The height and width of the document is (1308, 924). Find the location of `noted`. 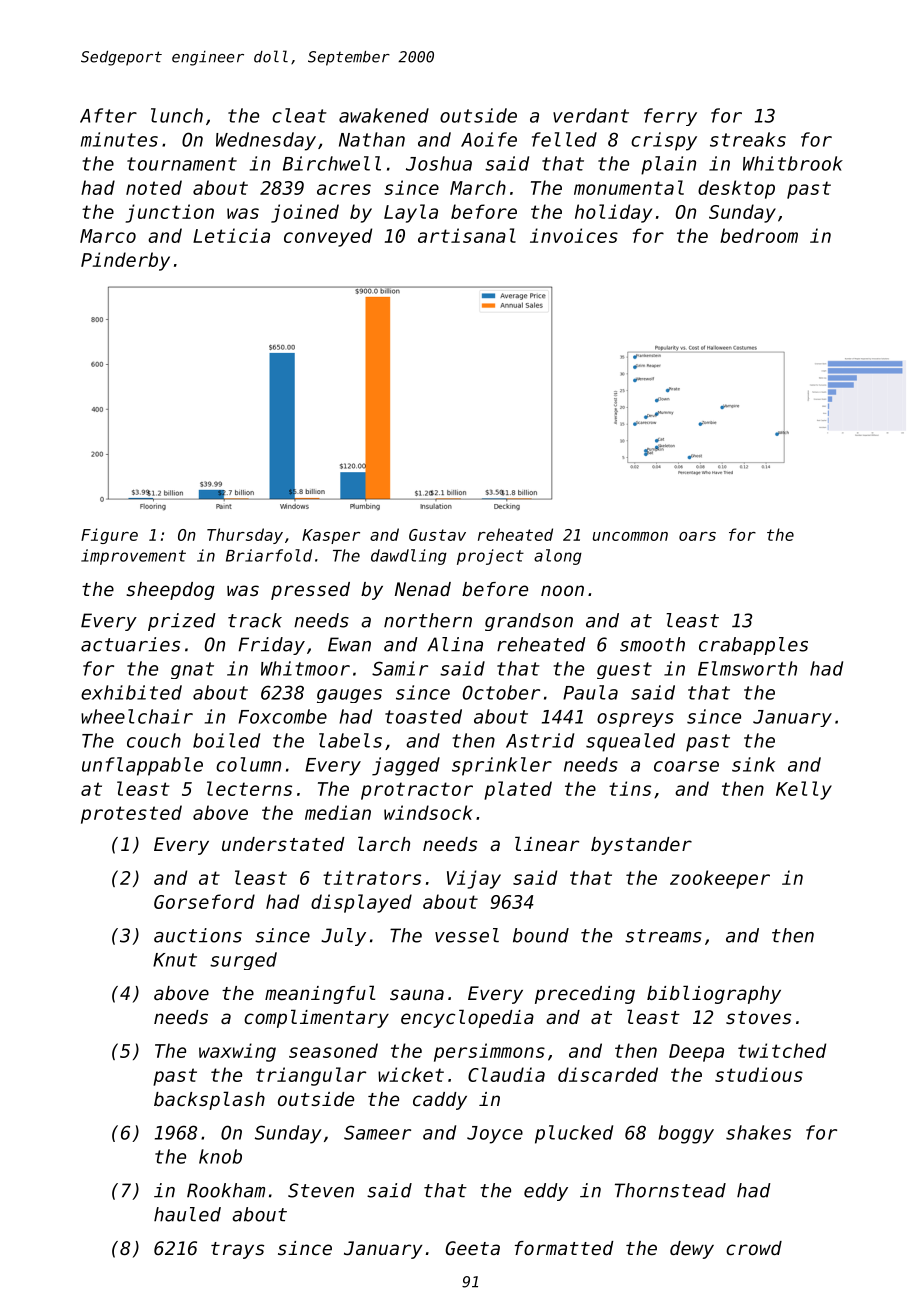

noted is located at coordinates (154, 187).
